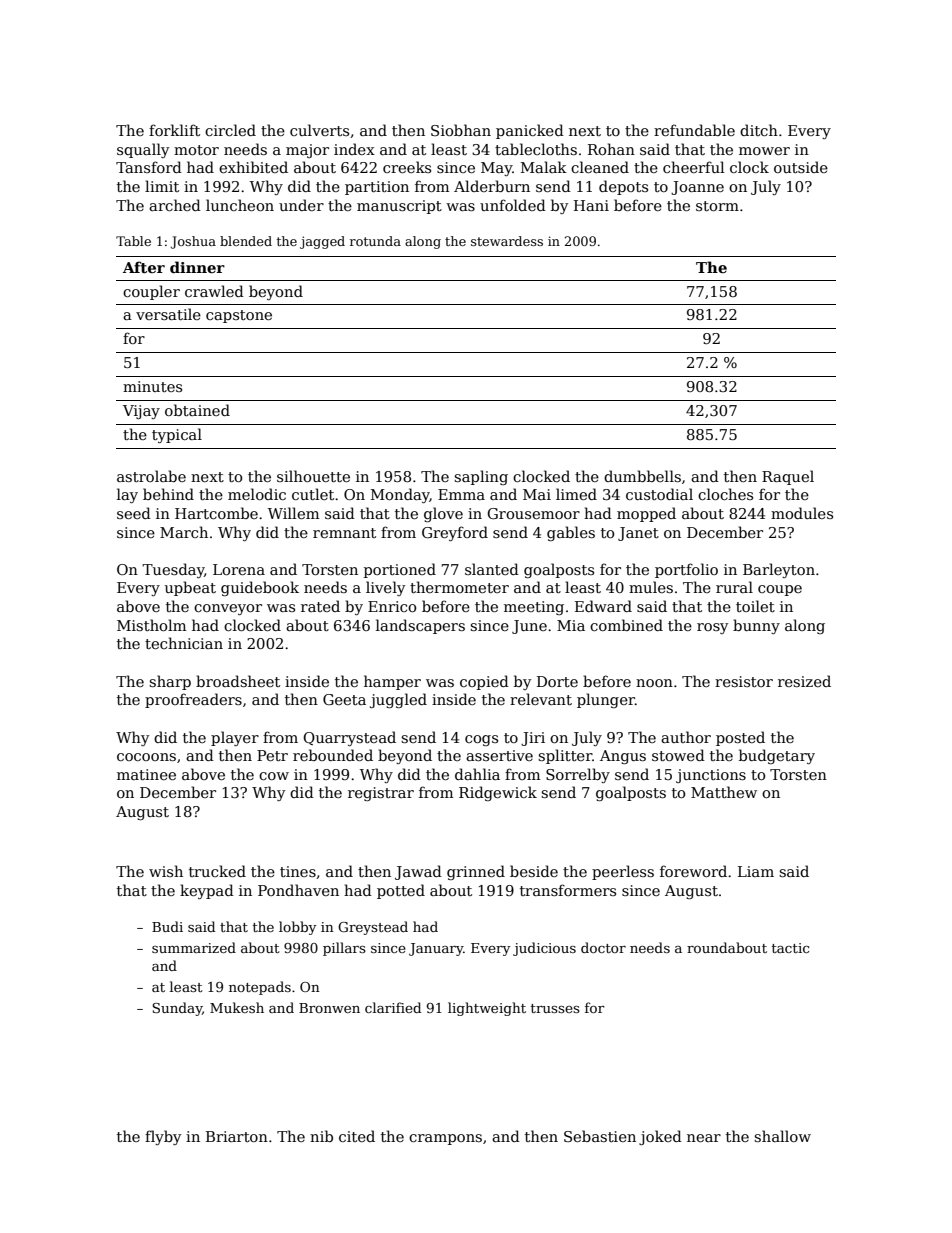 The width and height of the screenshot is (952, 1233). I want to click on Vijay, so click(141, 412).
